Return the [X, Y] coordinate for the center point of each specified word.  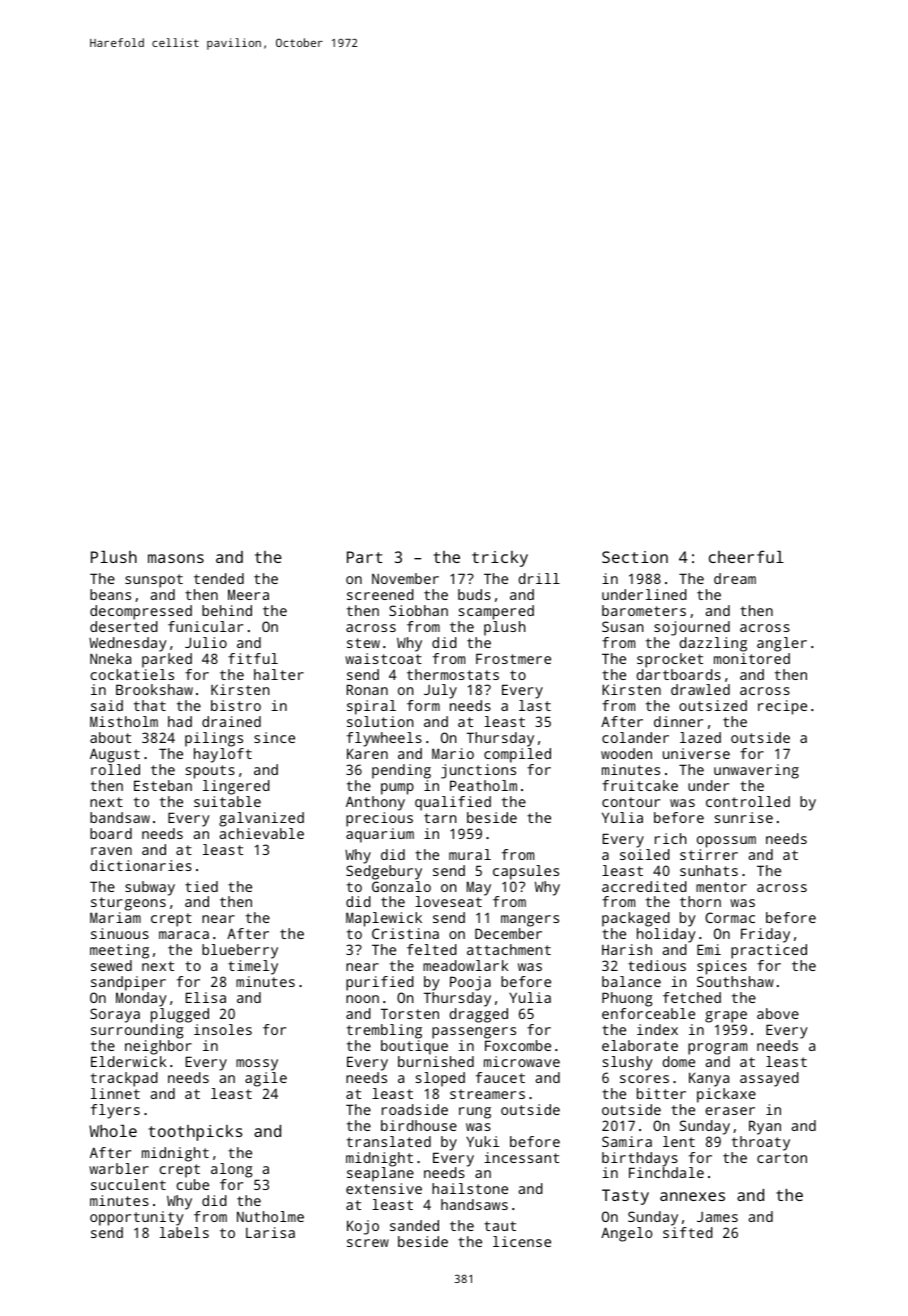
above [778, 1013]
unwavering [756, 771]
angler [782, 644]
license [522, 1241]
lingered [236, 787]
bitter [661, 1093]
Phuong [627, 999]
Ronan [367, 689]
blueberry [240, 951]
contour [631, 802]
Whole [113, 1131]
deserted [124, 626]
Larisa [270, 1232]
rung [475, 1113]
